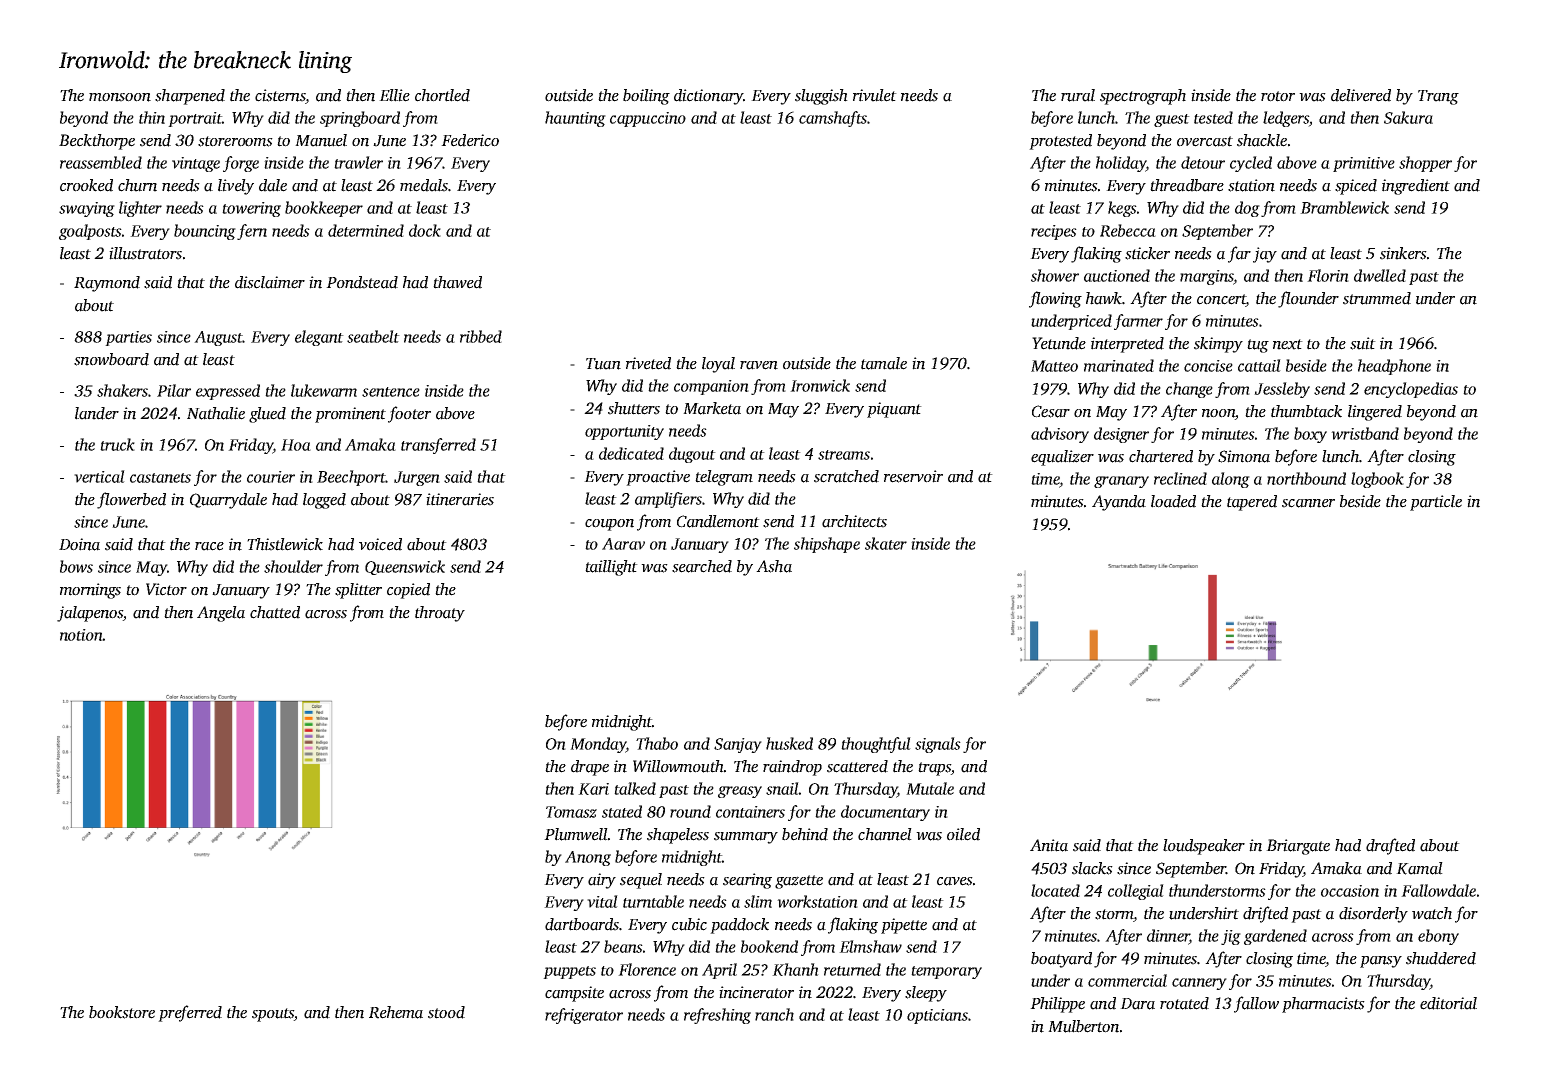 Image resolution: width=1541 pixels, height=1090 pixels. Describe the element at coordinates (1390, 846) in the screenshot. I see `drafted` at that location.
